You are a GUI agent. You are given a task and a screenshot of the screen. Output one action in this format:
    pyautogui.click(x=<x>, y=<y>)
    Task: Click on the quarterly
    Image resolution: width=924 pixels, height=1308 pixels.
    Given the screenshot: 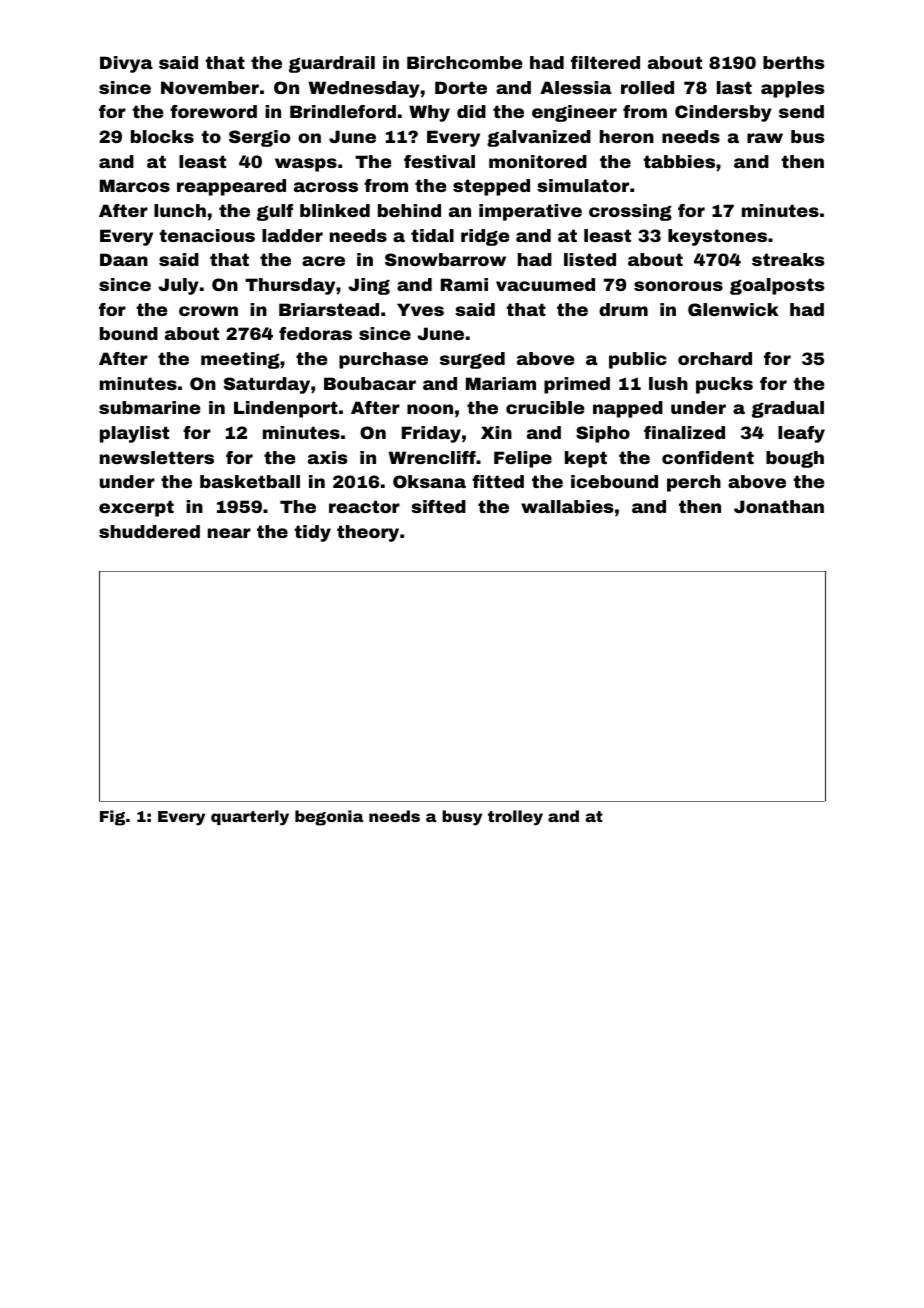 What is the action you would take?
    pyautogui.click(x=250, y=818)
